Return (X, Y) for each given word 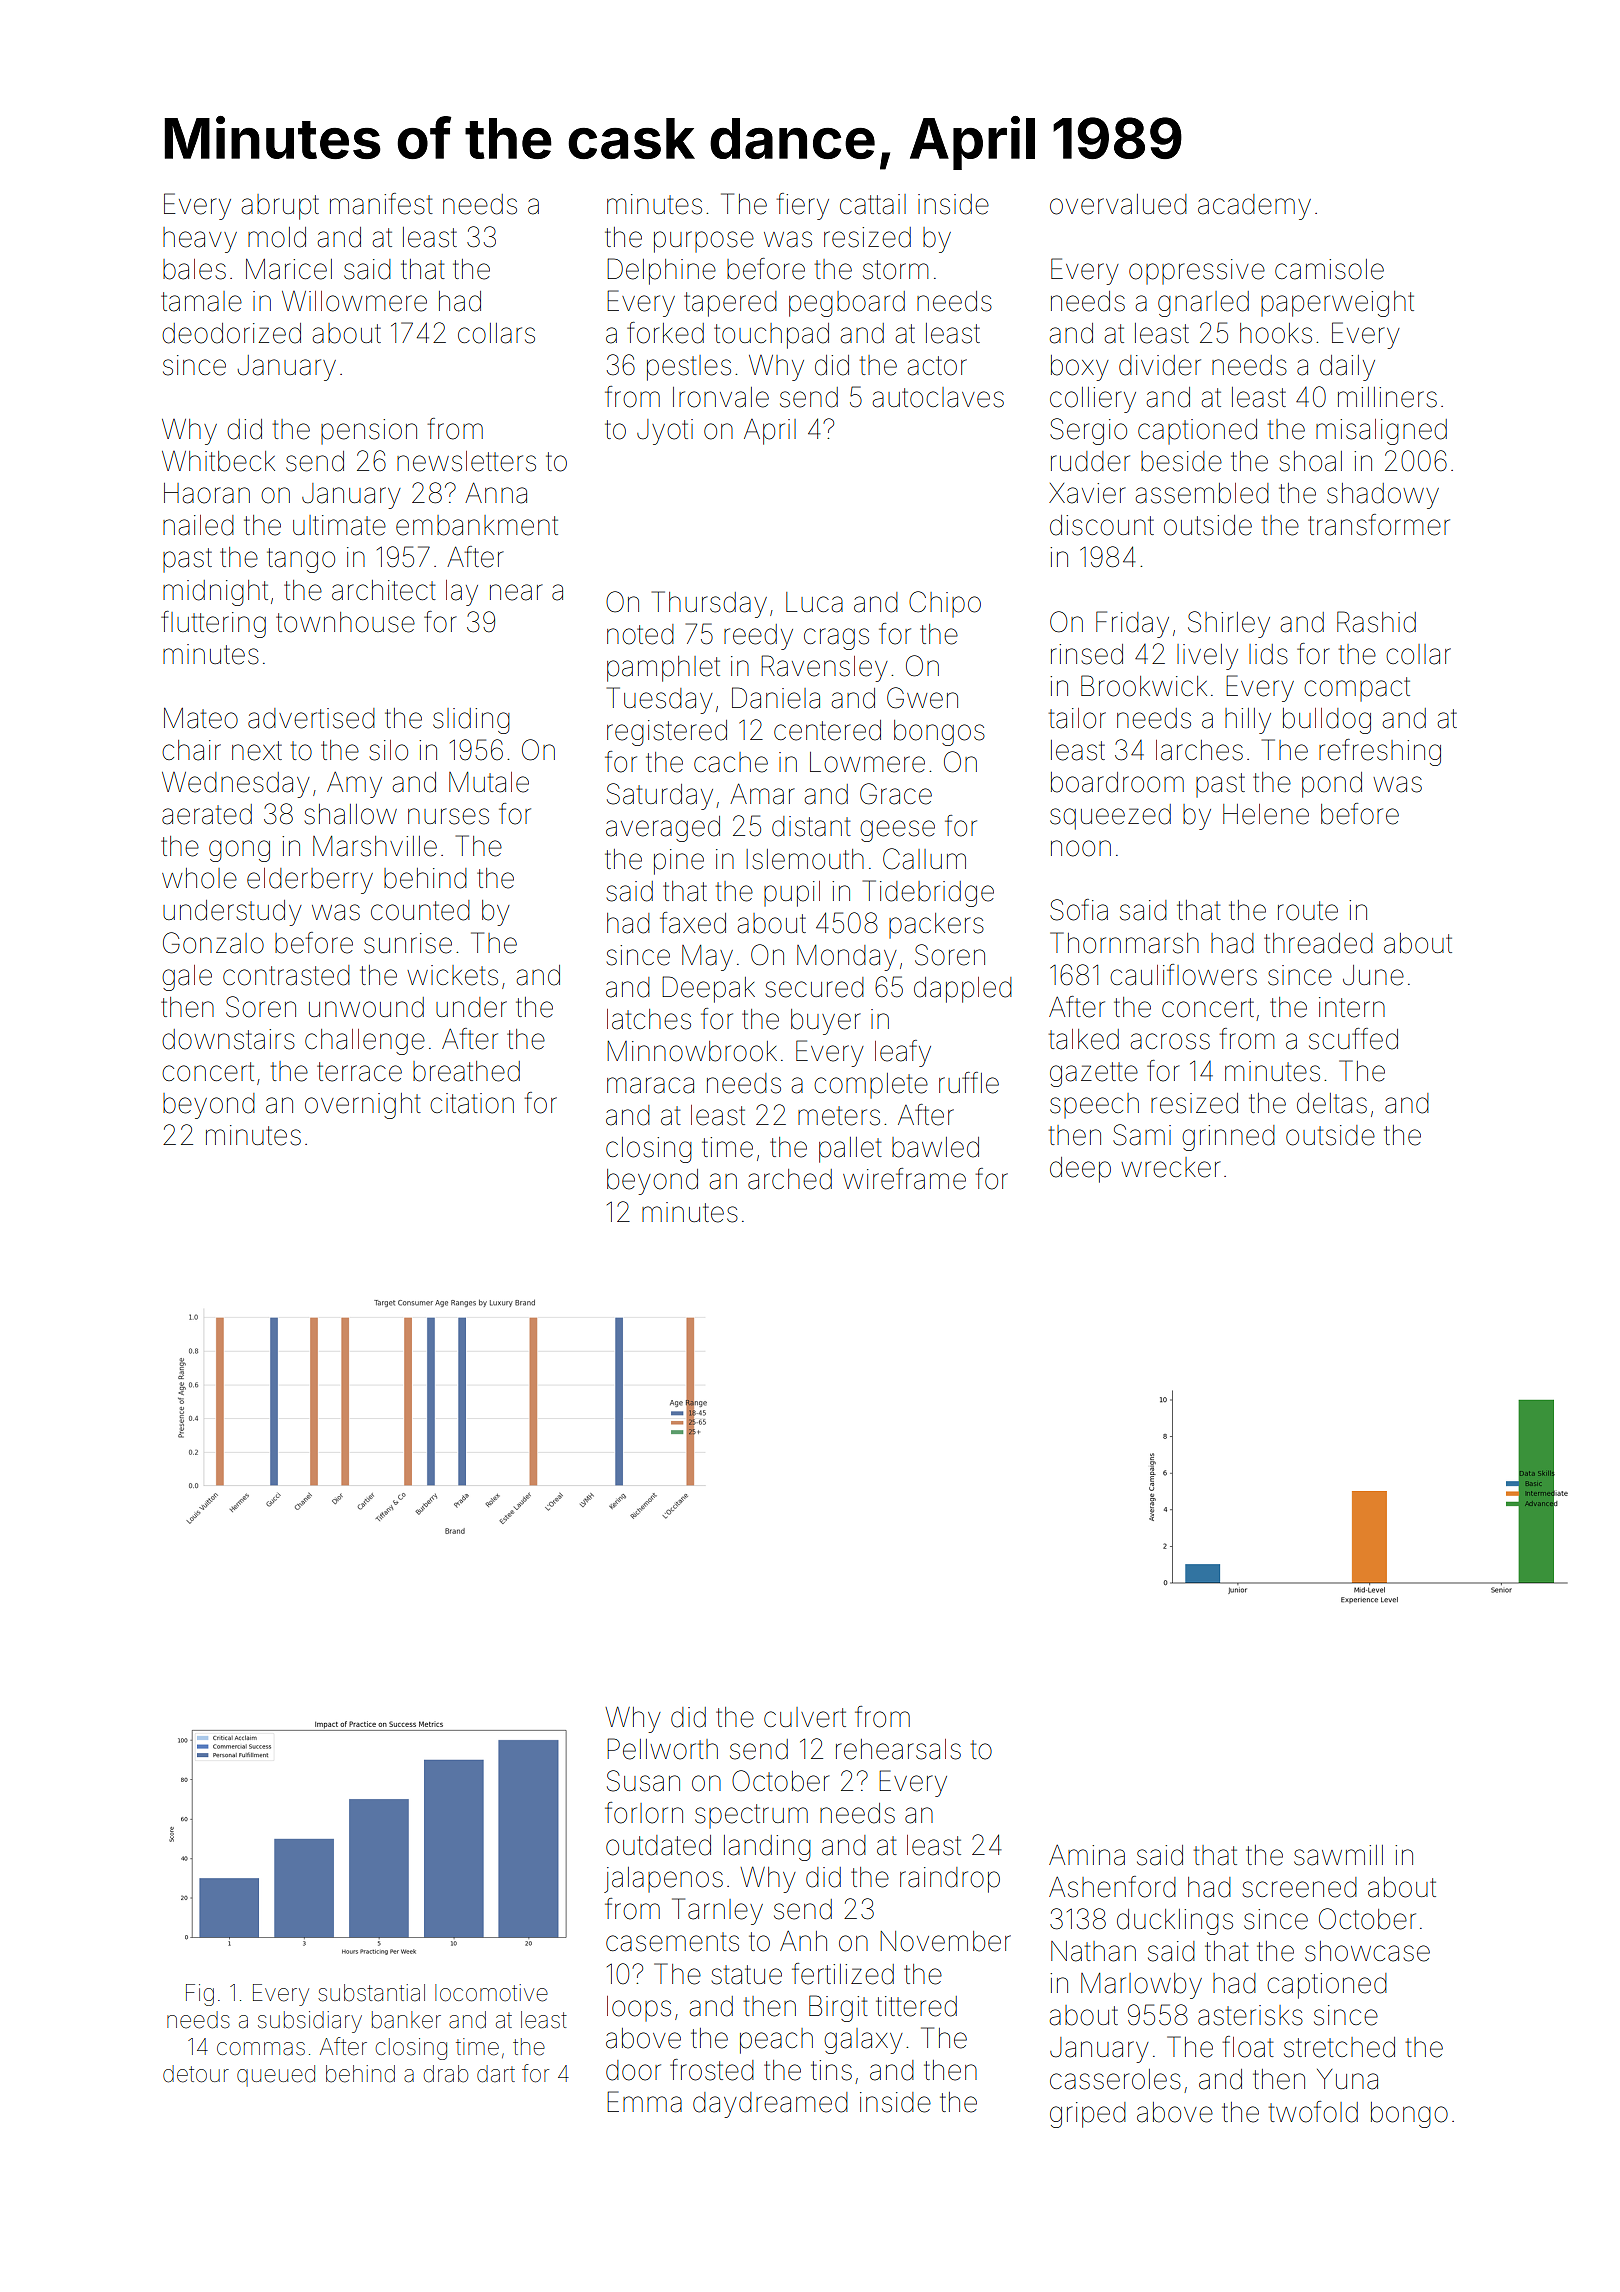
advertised (311, 718)
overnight (363, 1106)
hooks (1276, 333)
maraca (650, 1085)
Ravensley (824, 668)
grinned (1228, 1138)
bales (194, 269)
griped (1088, 2115)
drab (446, 2074)
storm (895, 270)
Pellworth (662, 1749)
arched (790, 1179)
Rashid (1376, 622)
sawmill (1338, 1855)
